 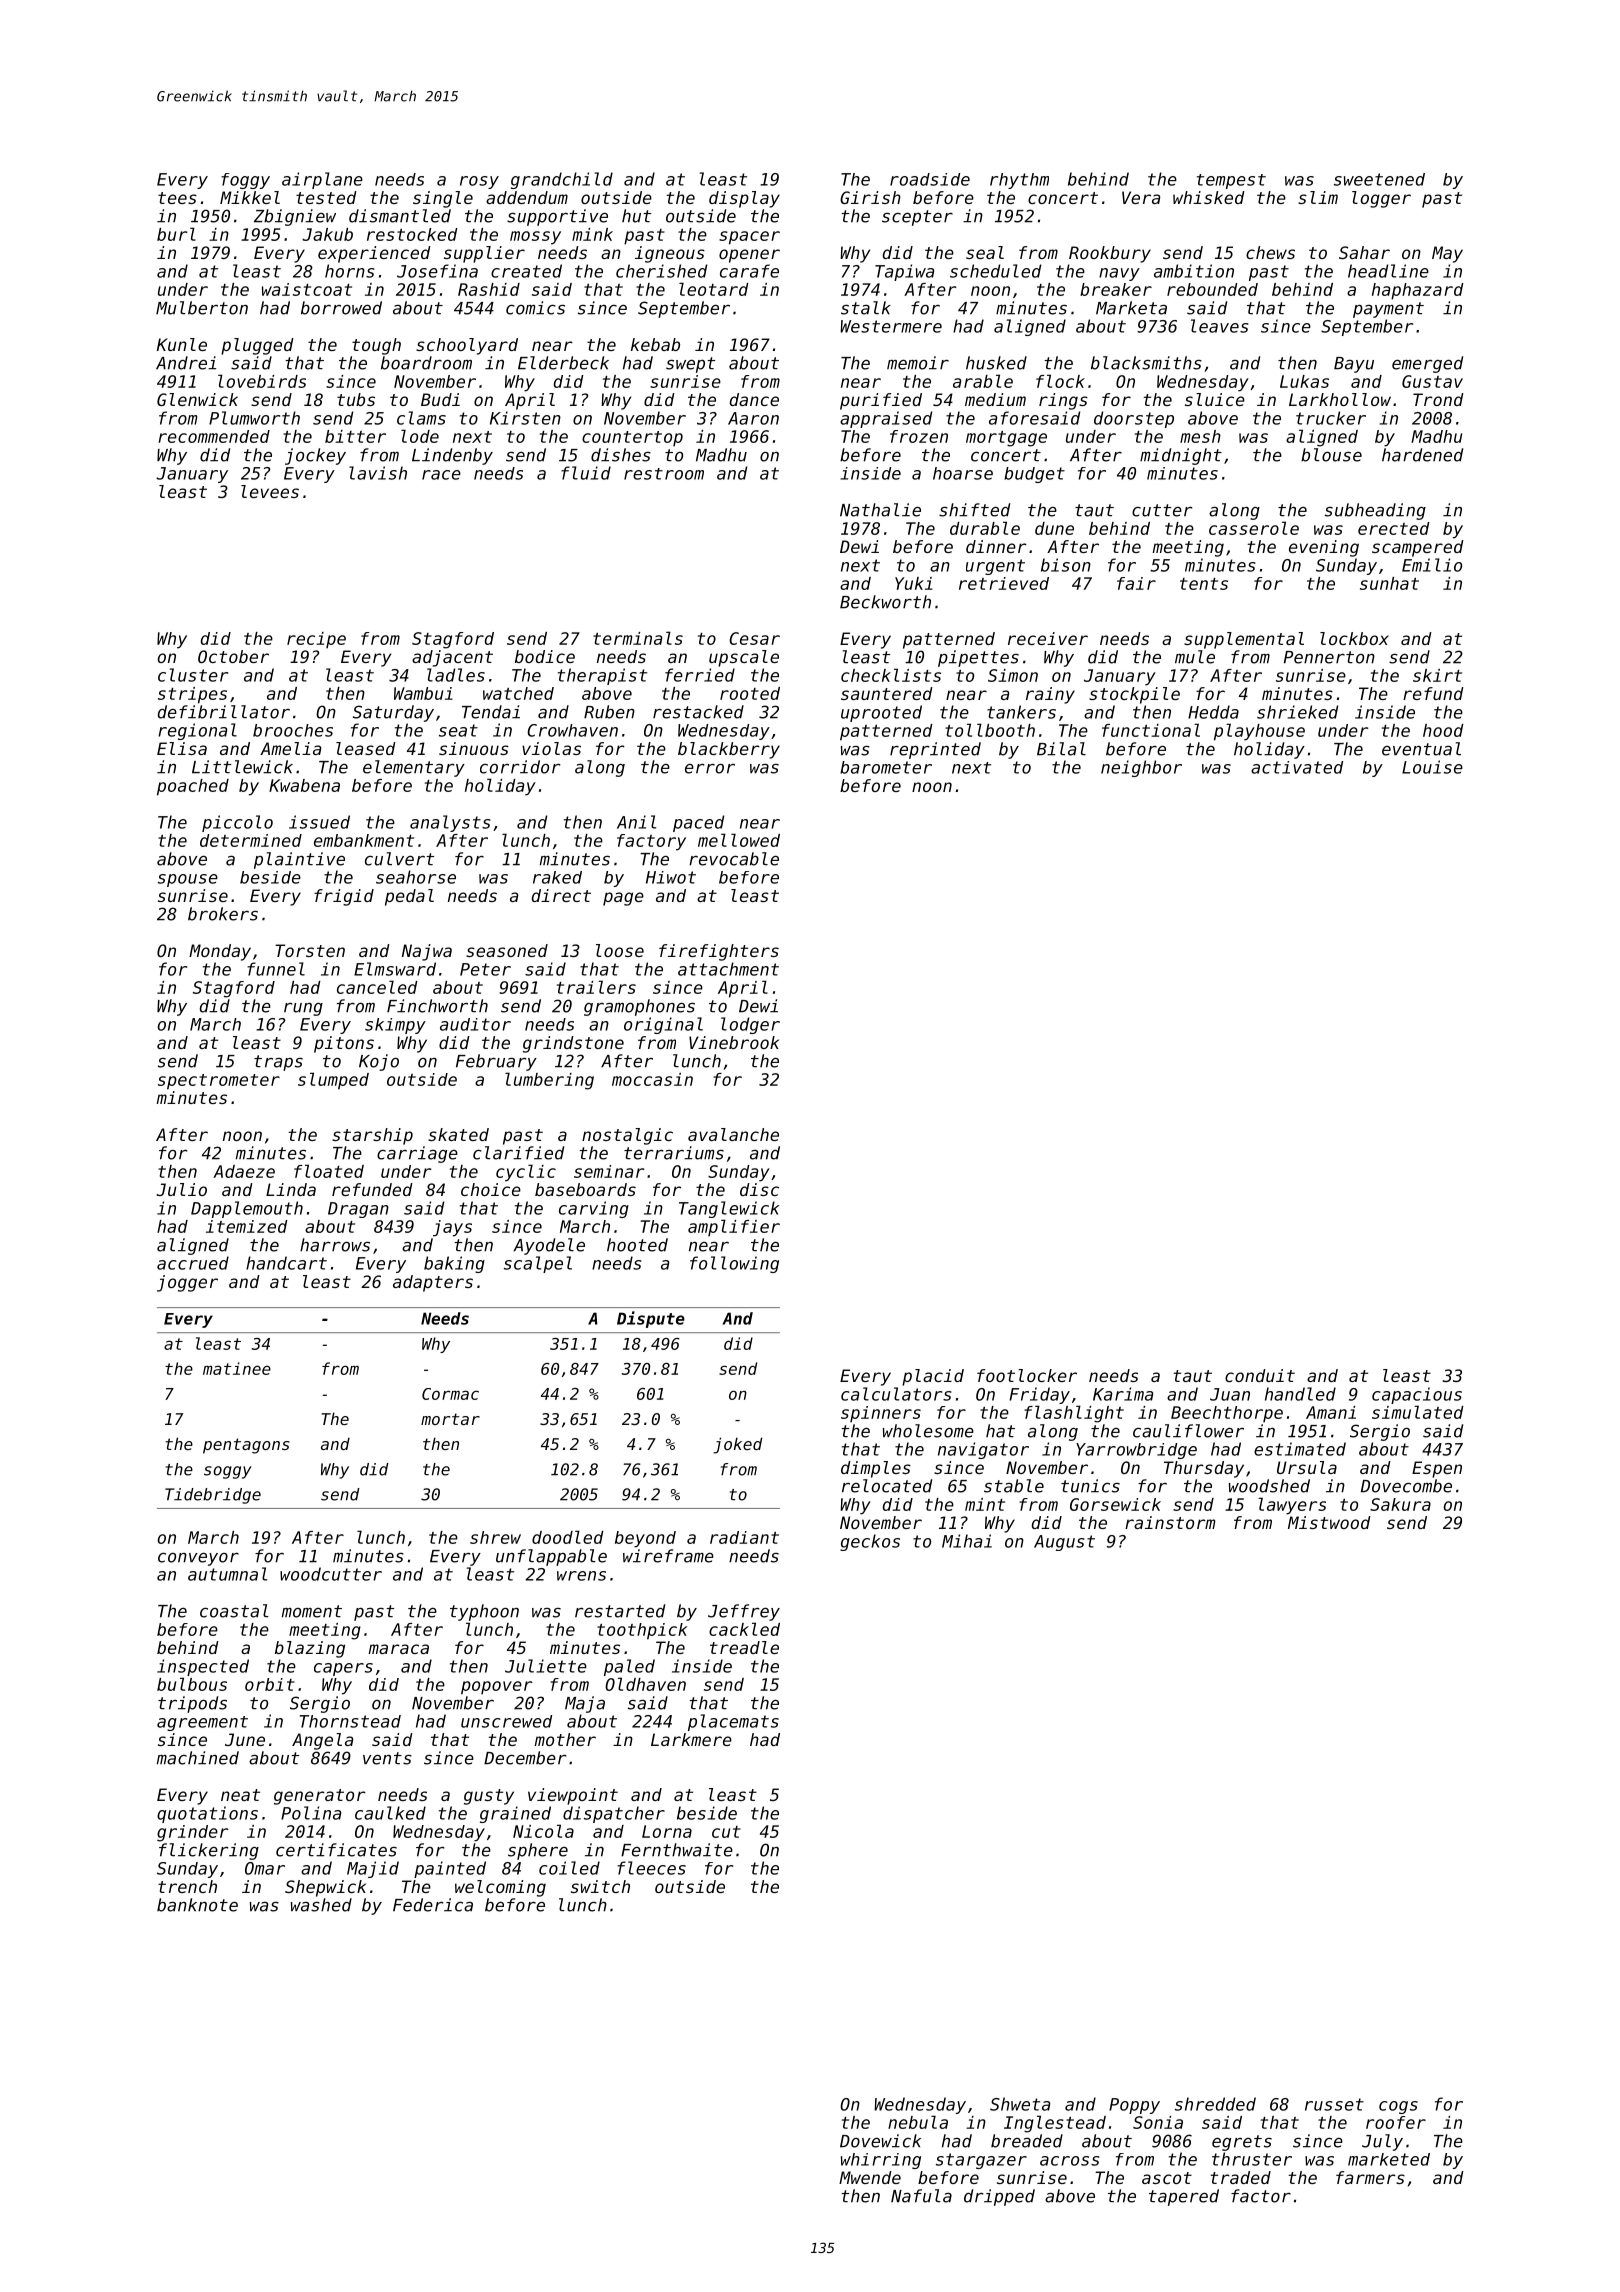 I want to click on Vinebrook, so click(x=734, y=1042).
